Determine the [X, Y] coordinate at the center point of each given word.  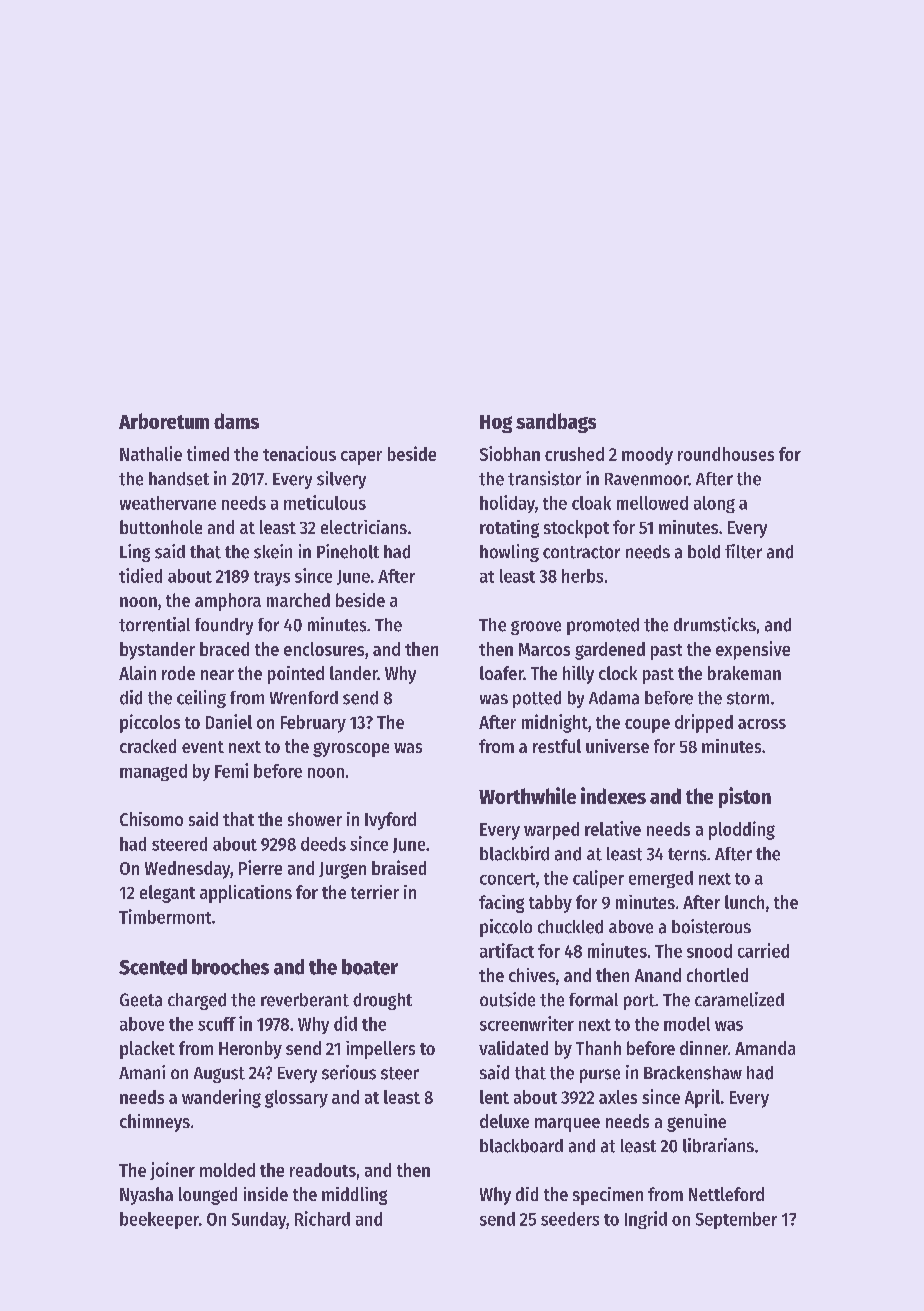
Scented [153, 967]
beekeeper [159, 1220]
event [203, 747]
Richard [322, 1218]
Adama [614, 698]
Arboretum [164, 421]
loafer [501, 673]
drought [382, 1001]
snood [709, 951]
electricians [364, 527]
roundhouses [726, 454]
